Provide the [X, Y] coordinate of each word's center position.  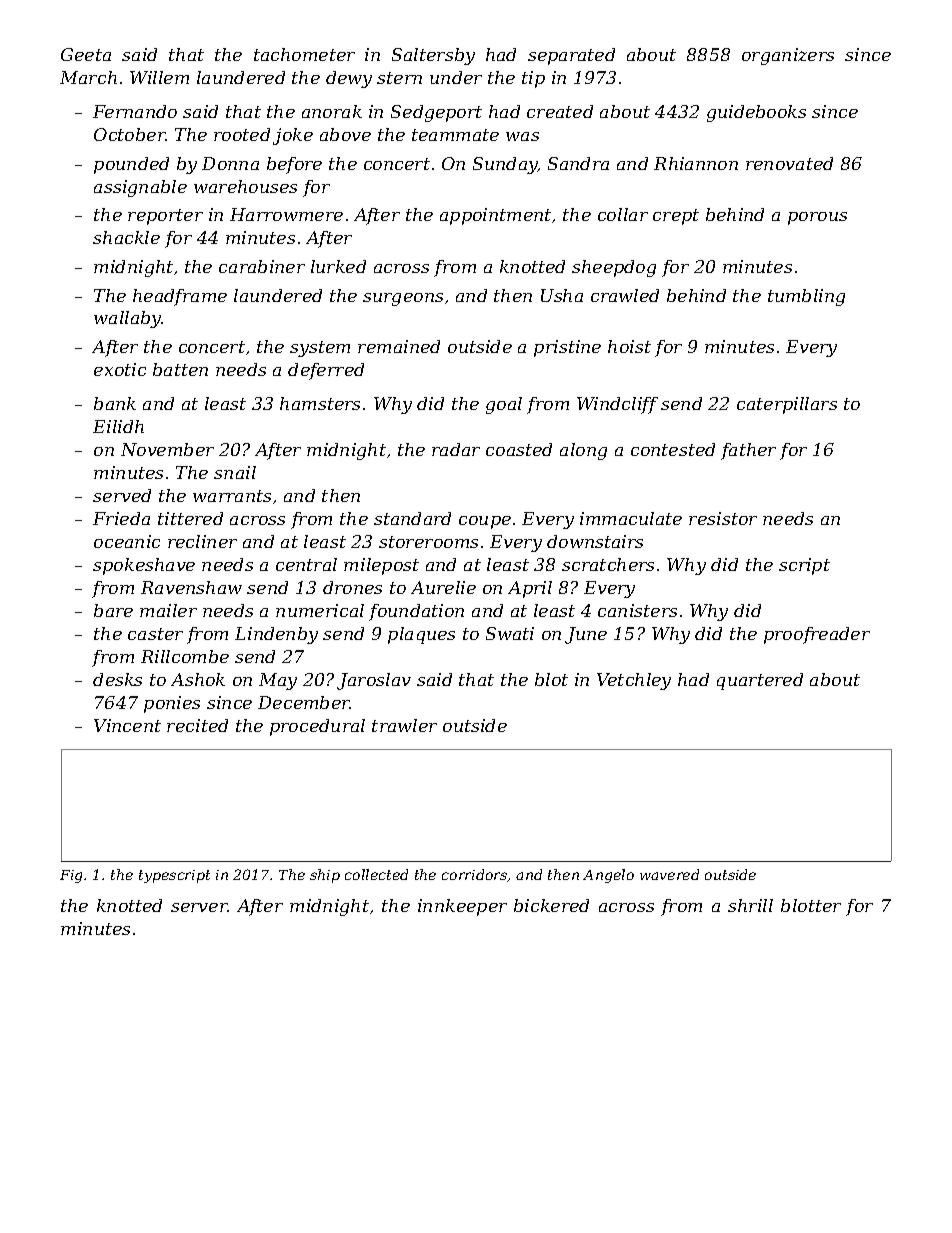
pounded [131, 165]
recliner [202, 541]
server [199, 907]
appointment [495, 216]
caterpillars [787, 405]
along [583, 451]
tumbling [806, 297]
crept [676, 217]
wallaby [128, 319]
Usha [562, 295]
